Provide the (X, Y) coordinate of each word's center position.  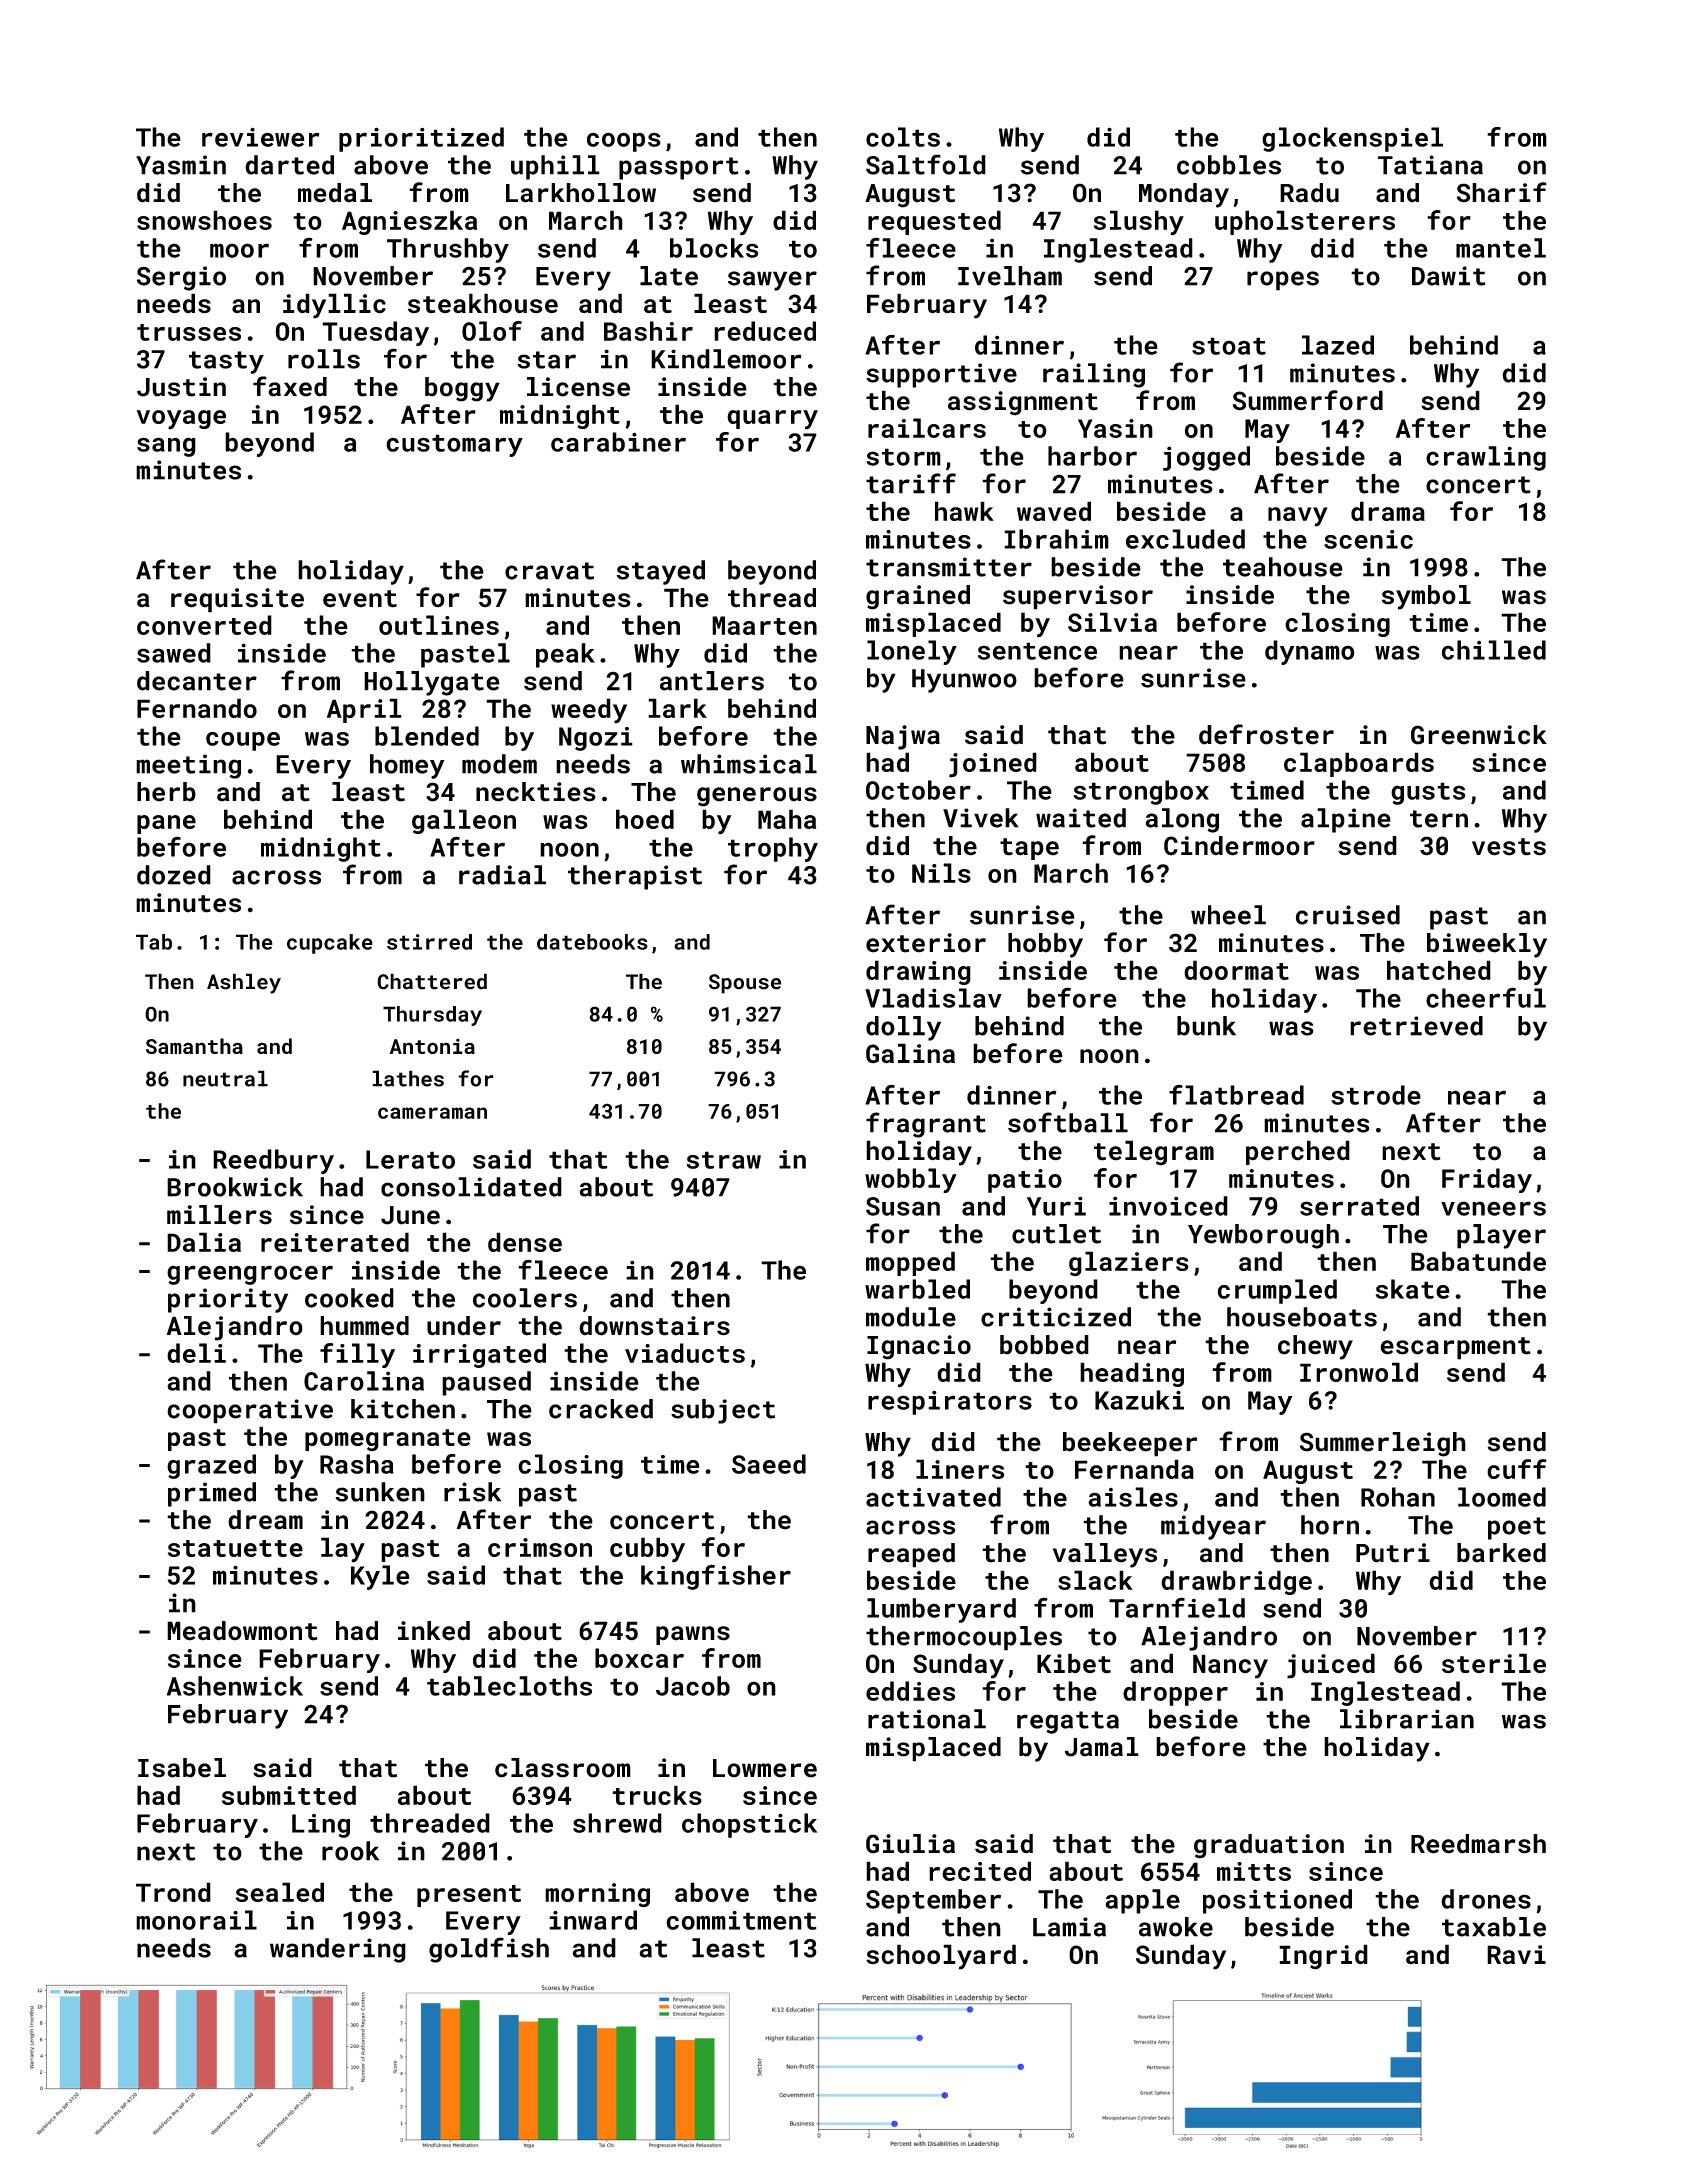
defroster (1266, 734)
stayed (660, 572)
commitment (741, 1920)
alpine (1346, 820)
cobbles (1229, 165)
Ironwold (1359, 1372)
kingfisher (716, 1577)
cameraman (432, 1113)
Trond (173, 1892)
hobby (1045, 945)
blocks (714, 248)
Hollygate (432, 683)
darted (289, 165)
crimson (540, 1547)
